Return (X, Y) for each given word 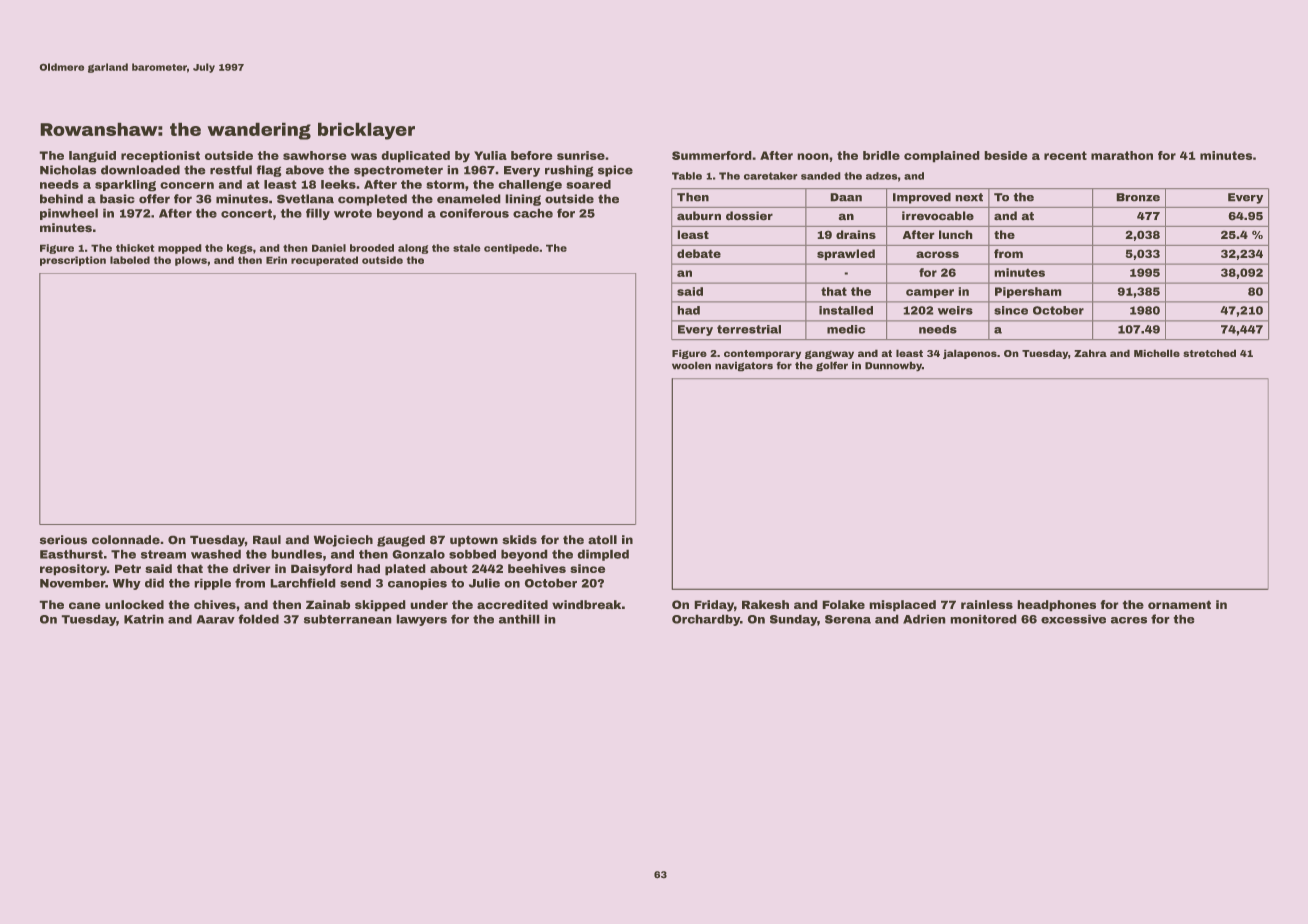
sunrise (581, 155)
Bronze (1138, 197)
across (937, 254)
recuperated (324, 261)
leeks (338, 184)
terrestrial (749, 329)
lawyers (421, 620)
